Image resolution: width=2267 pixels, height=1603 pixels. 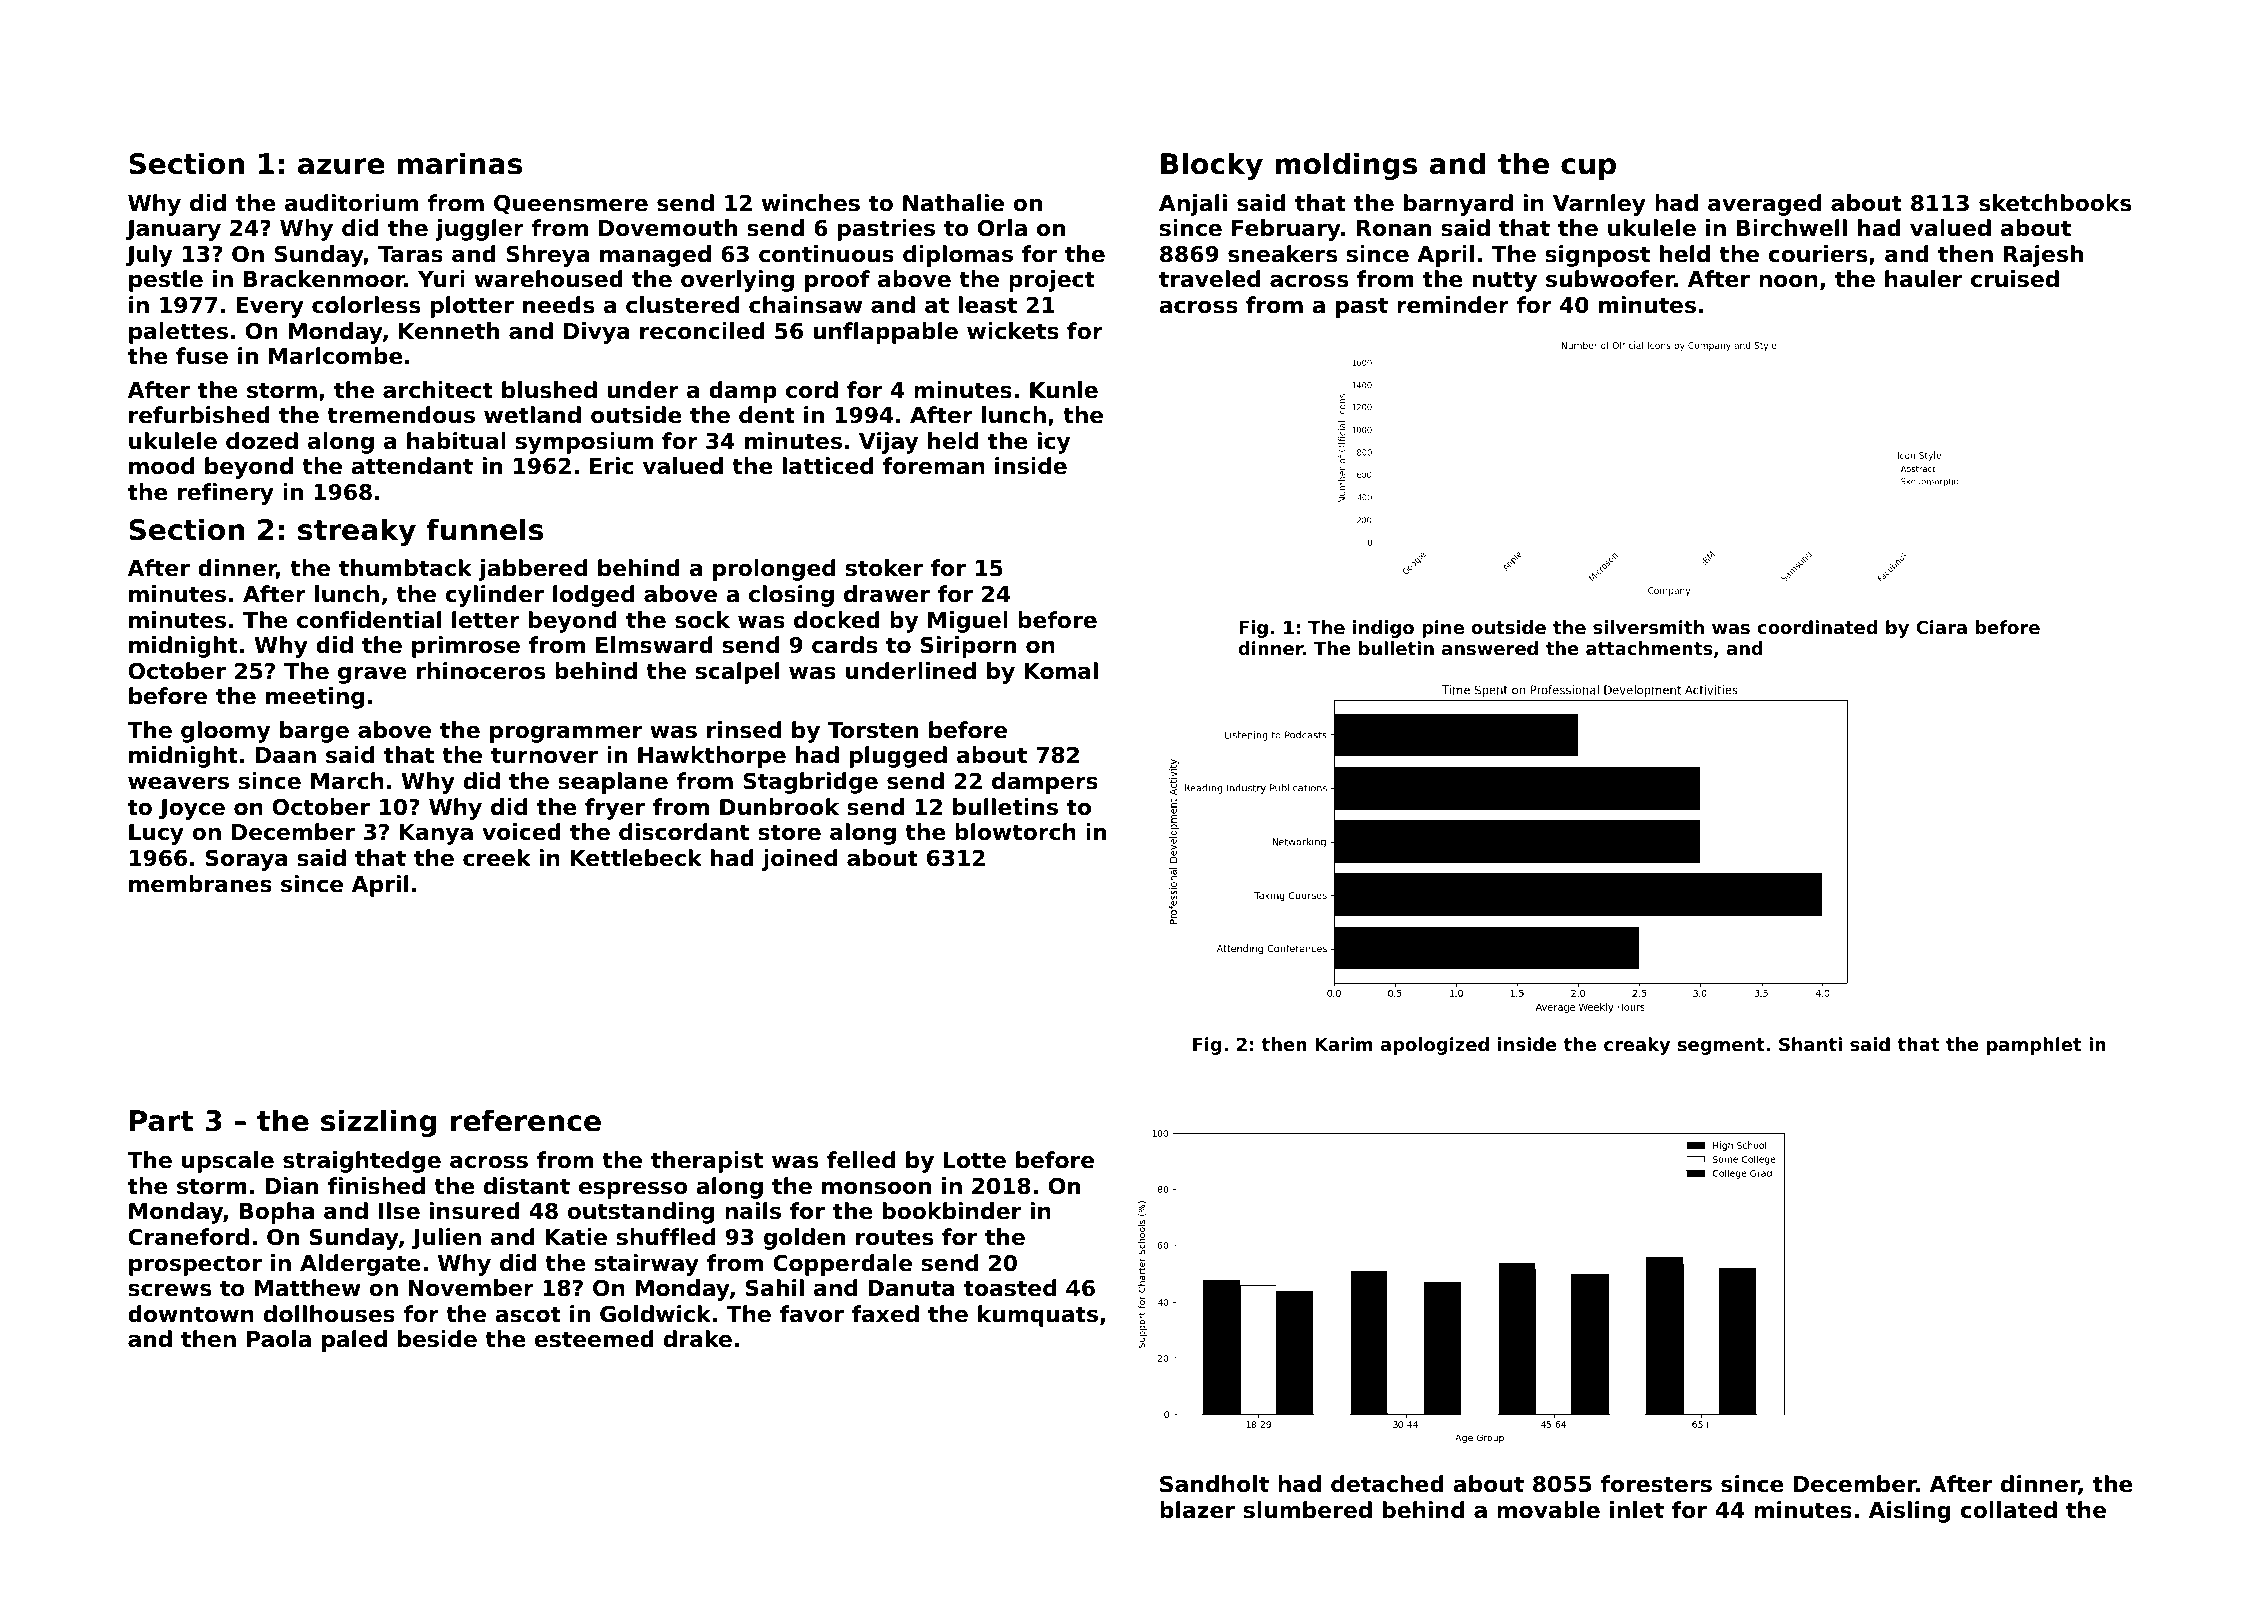 What do you see at coordinates (1346, 166) in the page?
I see `moldings` at bounding box center [1346, 166].
